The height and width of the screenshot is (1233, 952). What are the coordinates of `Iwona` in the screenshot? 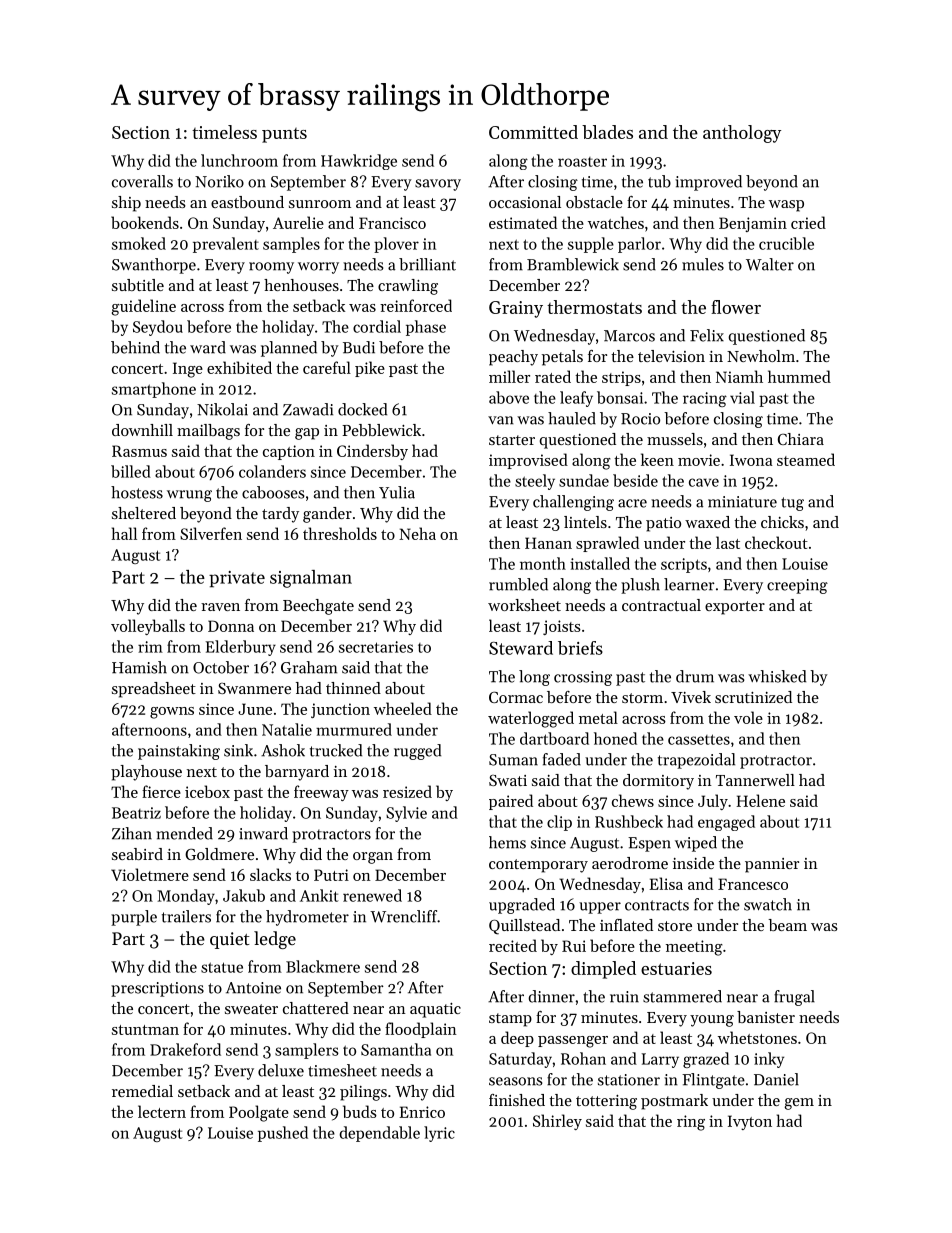 It's located at (751, 460).
